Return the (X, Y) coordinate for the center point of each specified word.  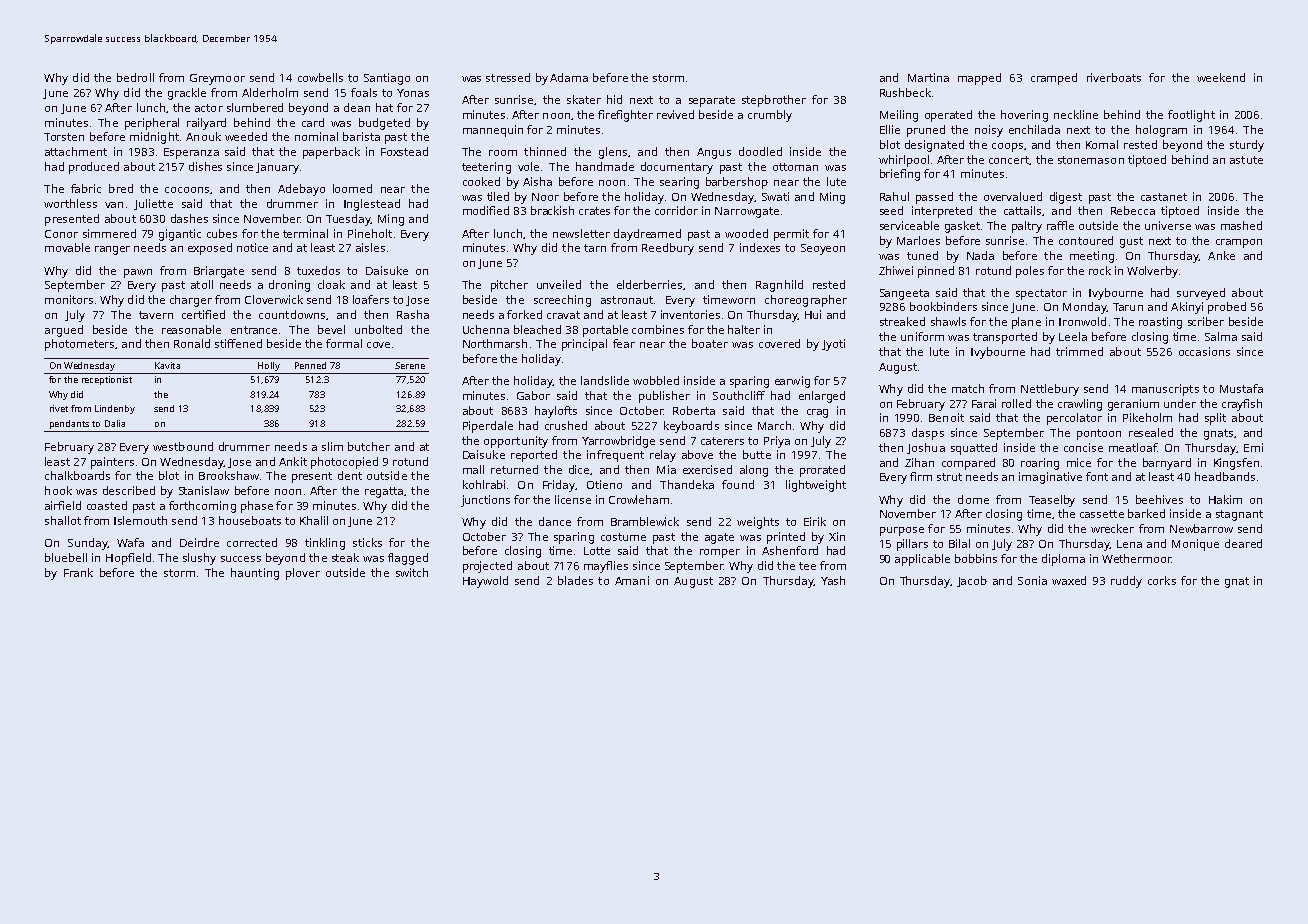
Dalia (115, 423)
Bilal (959, 543)
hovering (1024, 116)
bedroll (135, 77)
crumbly (770, 116)
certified (203, 314)
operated (948, 116)
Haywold (485, 582)
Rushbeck (905, 92)
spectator (1041, 294)
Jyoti (833, 345)
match (968, 388)
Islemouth (140, 520)
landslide (605, 380)
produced (94, 168)
